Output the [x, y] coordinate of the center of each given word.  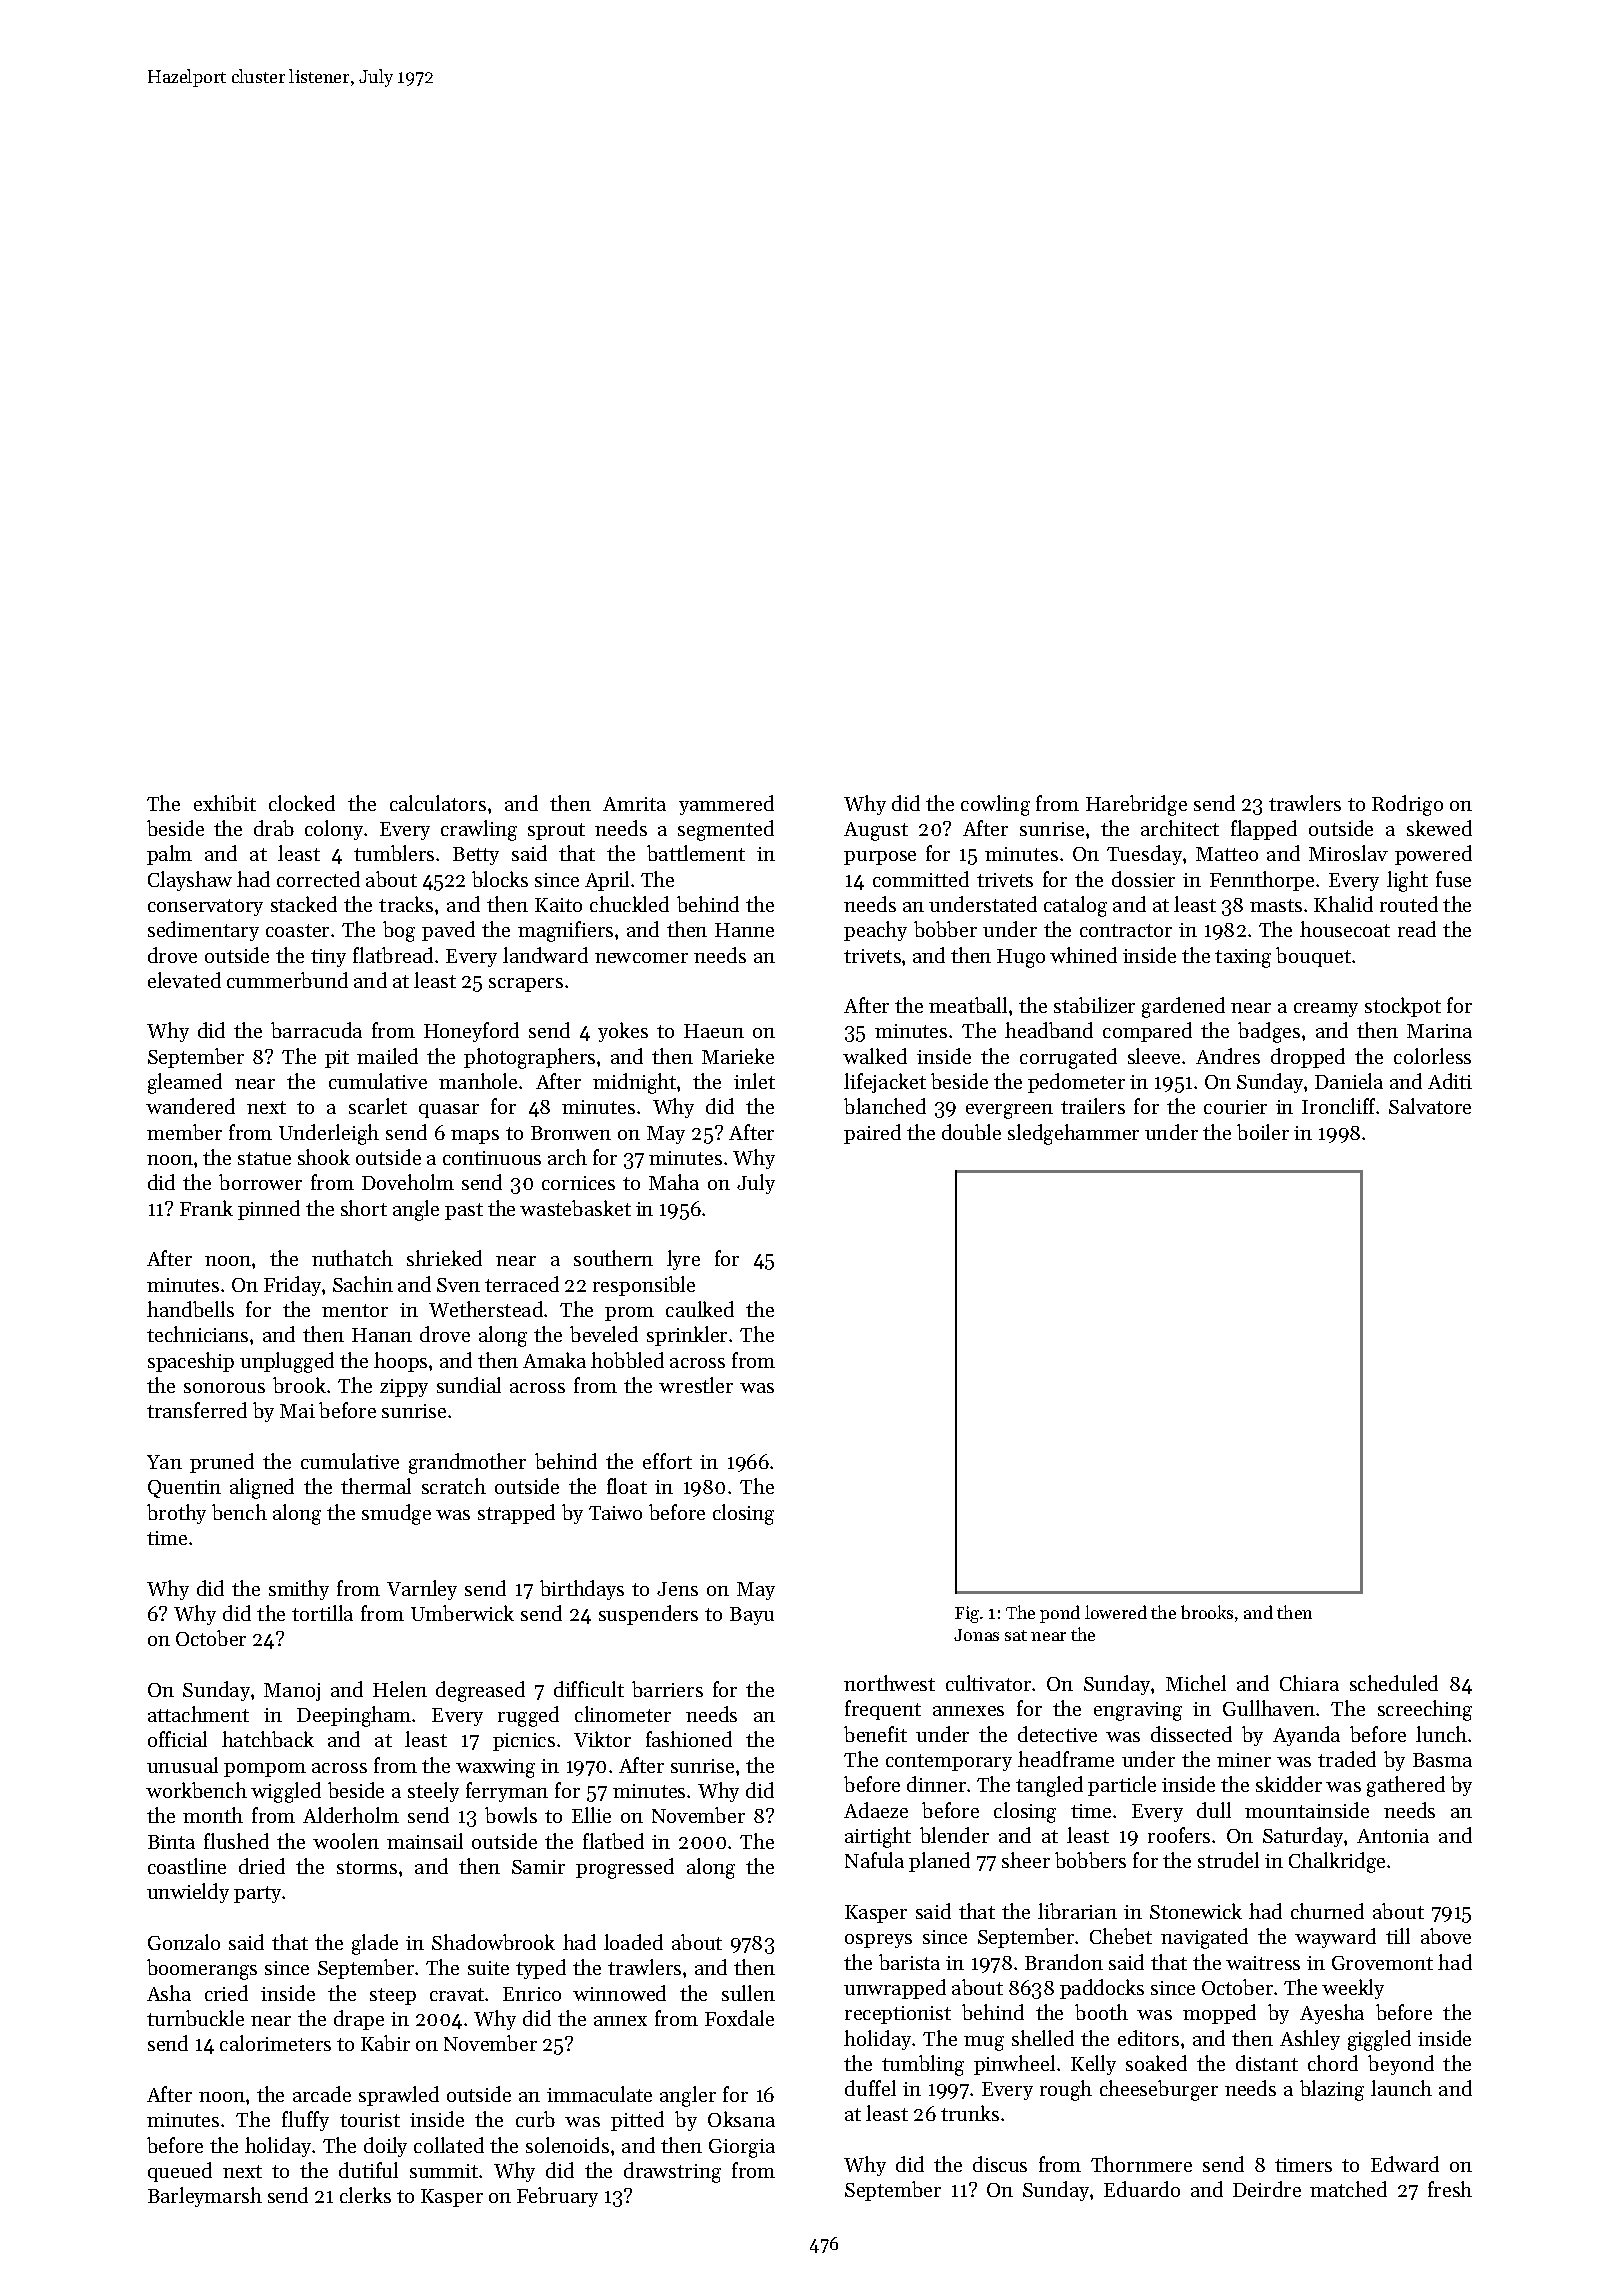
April [607, 881]
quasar [449, 1111]
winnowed [619, 1993]
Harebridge [1136, 805]
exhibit [225, 803]
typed [541, 1969]
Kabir [385, 2043]
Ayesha [1332, 2014]
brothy [176, 1514]
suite [488, 1968]
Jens [677, 1589]
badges [1269, 1032]
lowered [1116, 1612]
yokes [623, 1032]
